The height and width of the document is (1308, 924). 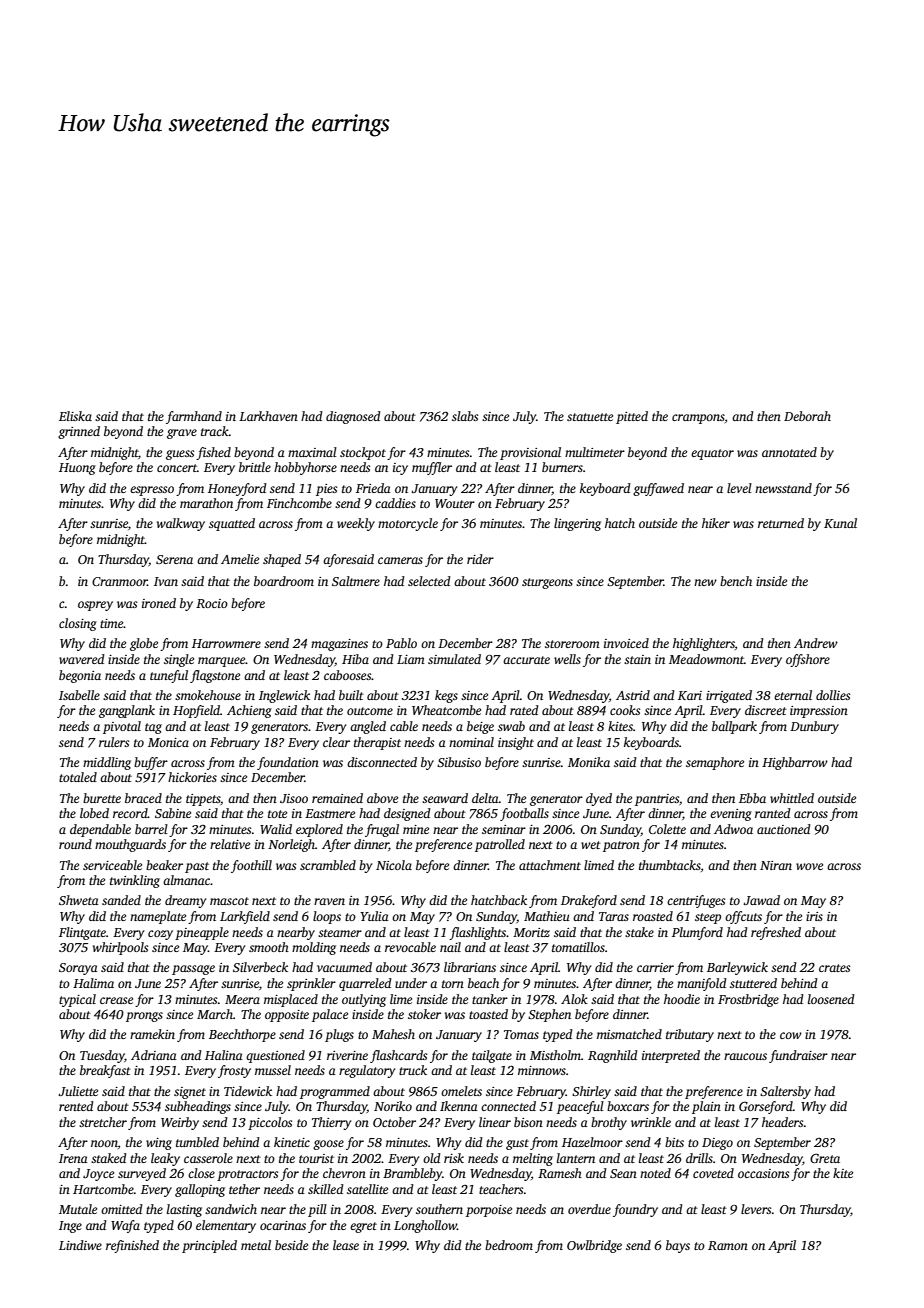 What do you see at coordinates (816, 643) in the document?
I see `Andrew` at bounding box center [816, 643].
